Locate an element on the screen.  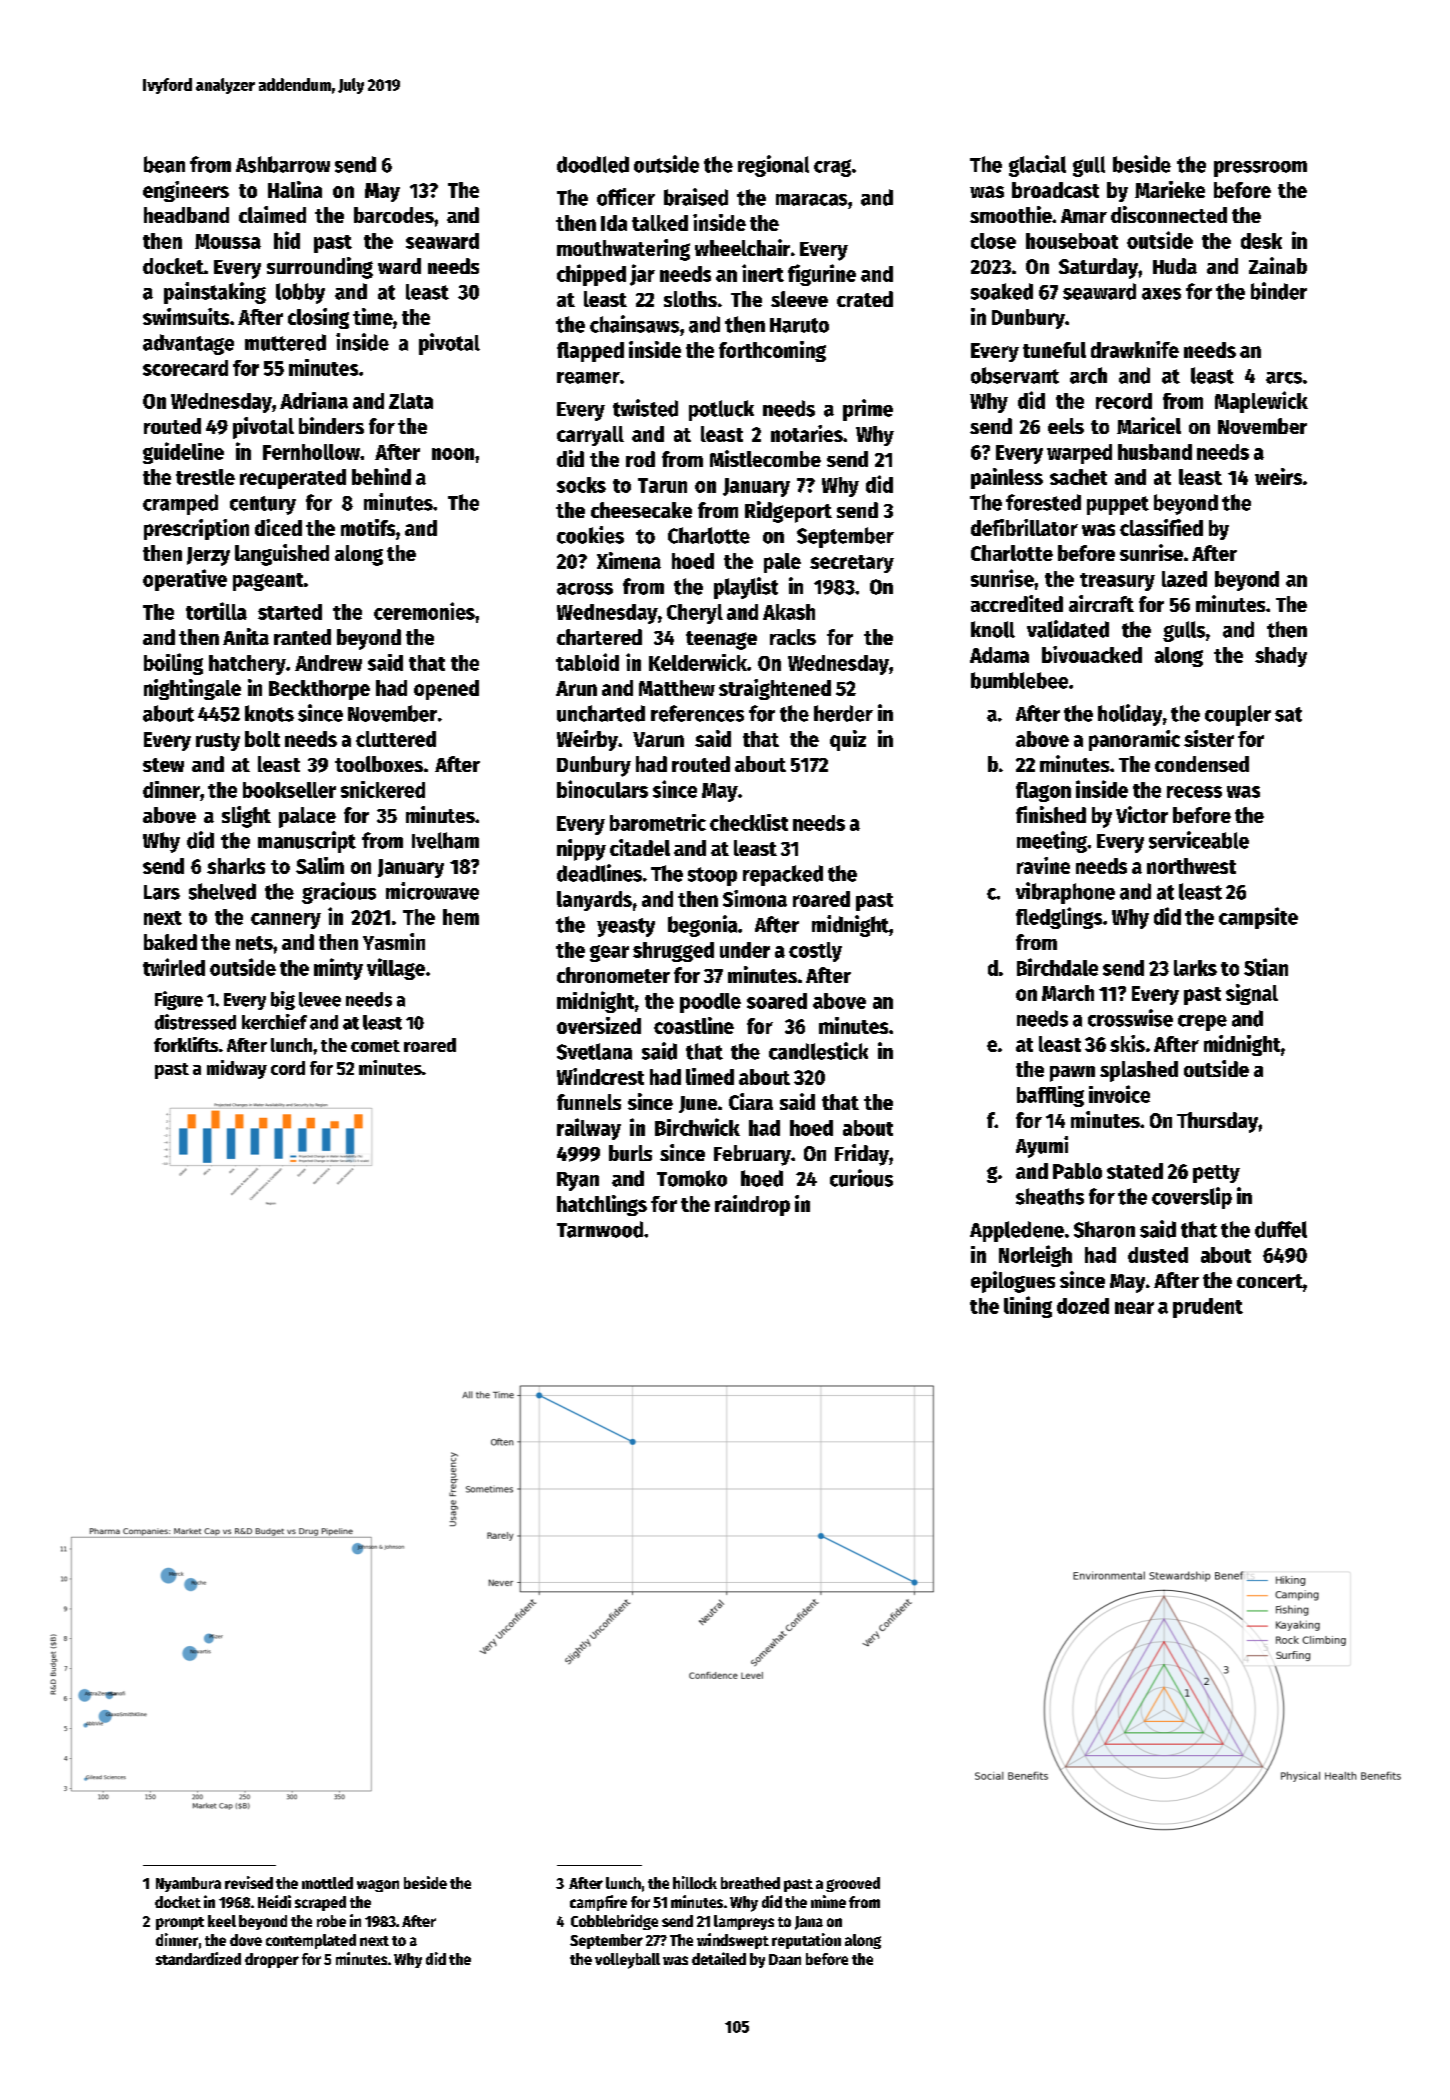
breathed is located at coordinates (750, 1883).
